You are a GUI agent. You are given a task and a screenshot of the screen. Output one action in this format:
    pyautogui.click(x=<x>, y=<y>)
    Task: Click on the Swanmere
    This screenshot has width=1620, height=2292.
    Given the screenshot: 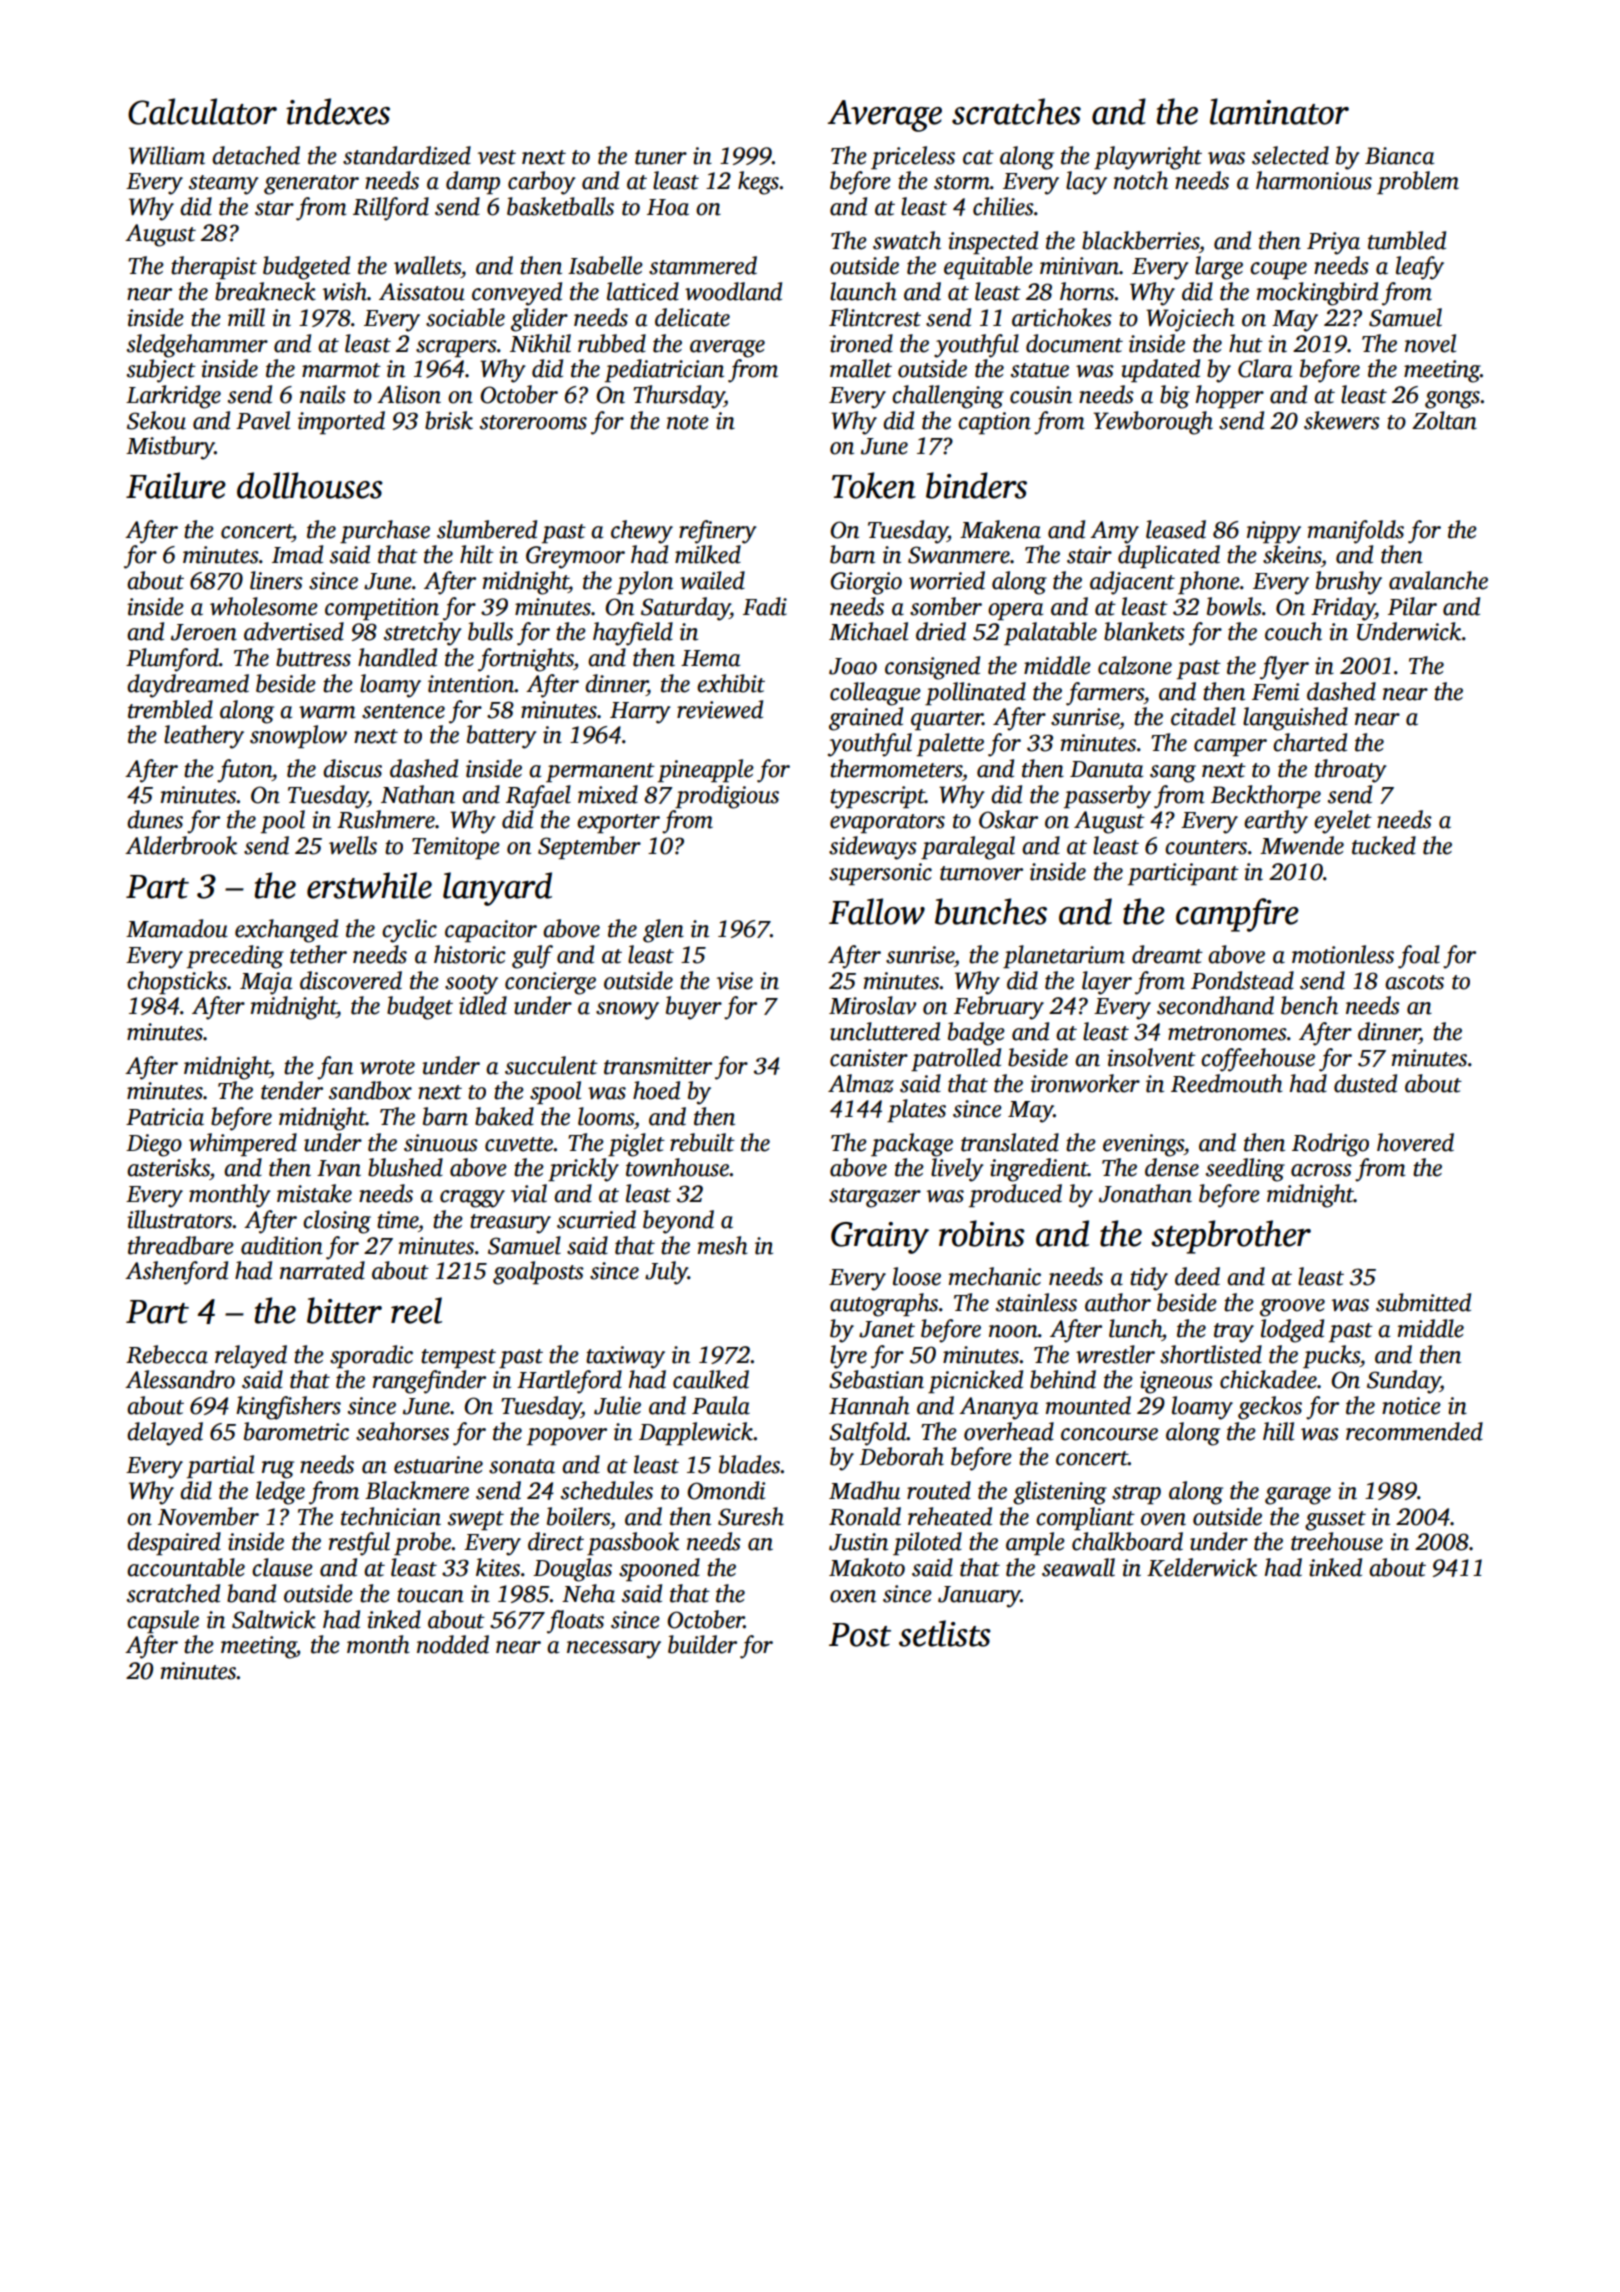 What is the action you would take?
    pyautogui.click(x=959, y=555)
